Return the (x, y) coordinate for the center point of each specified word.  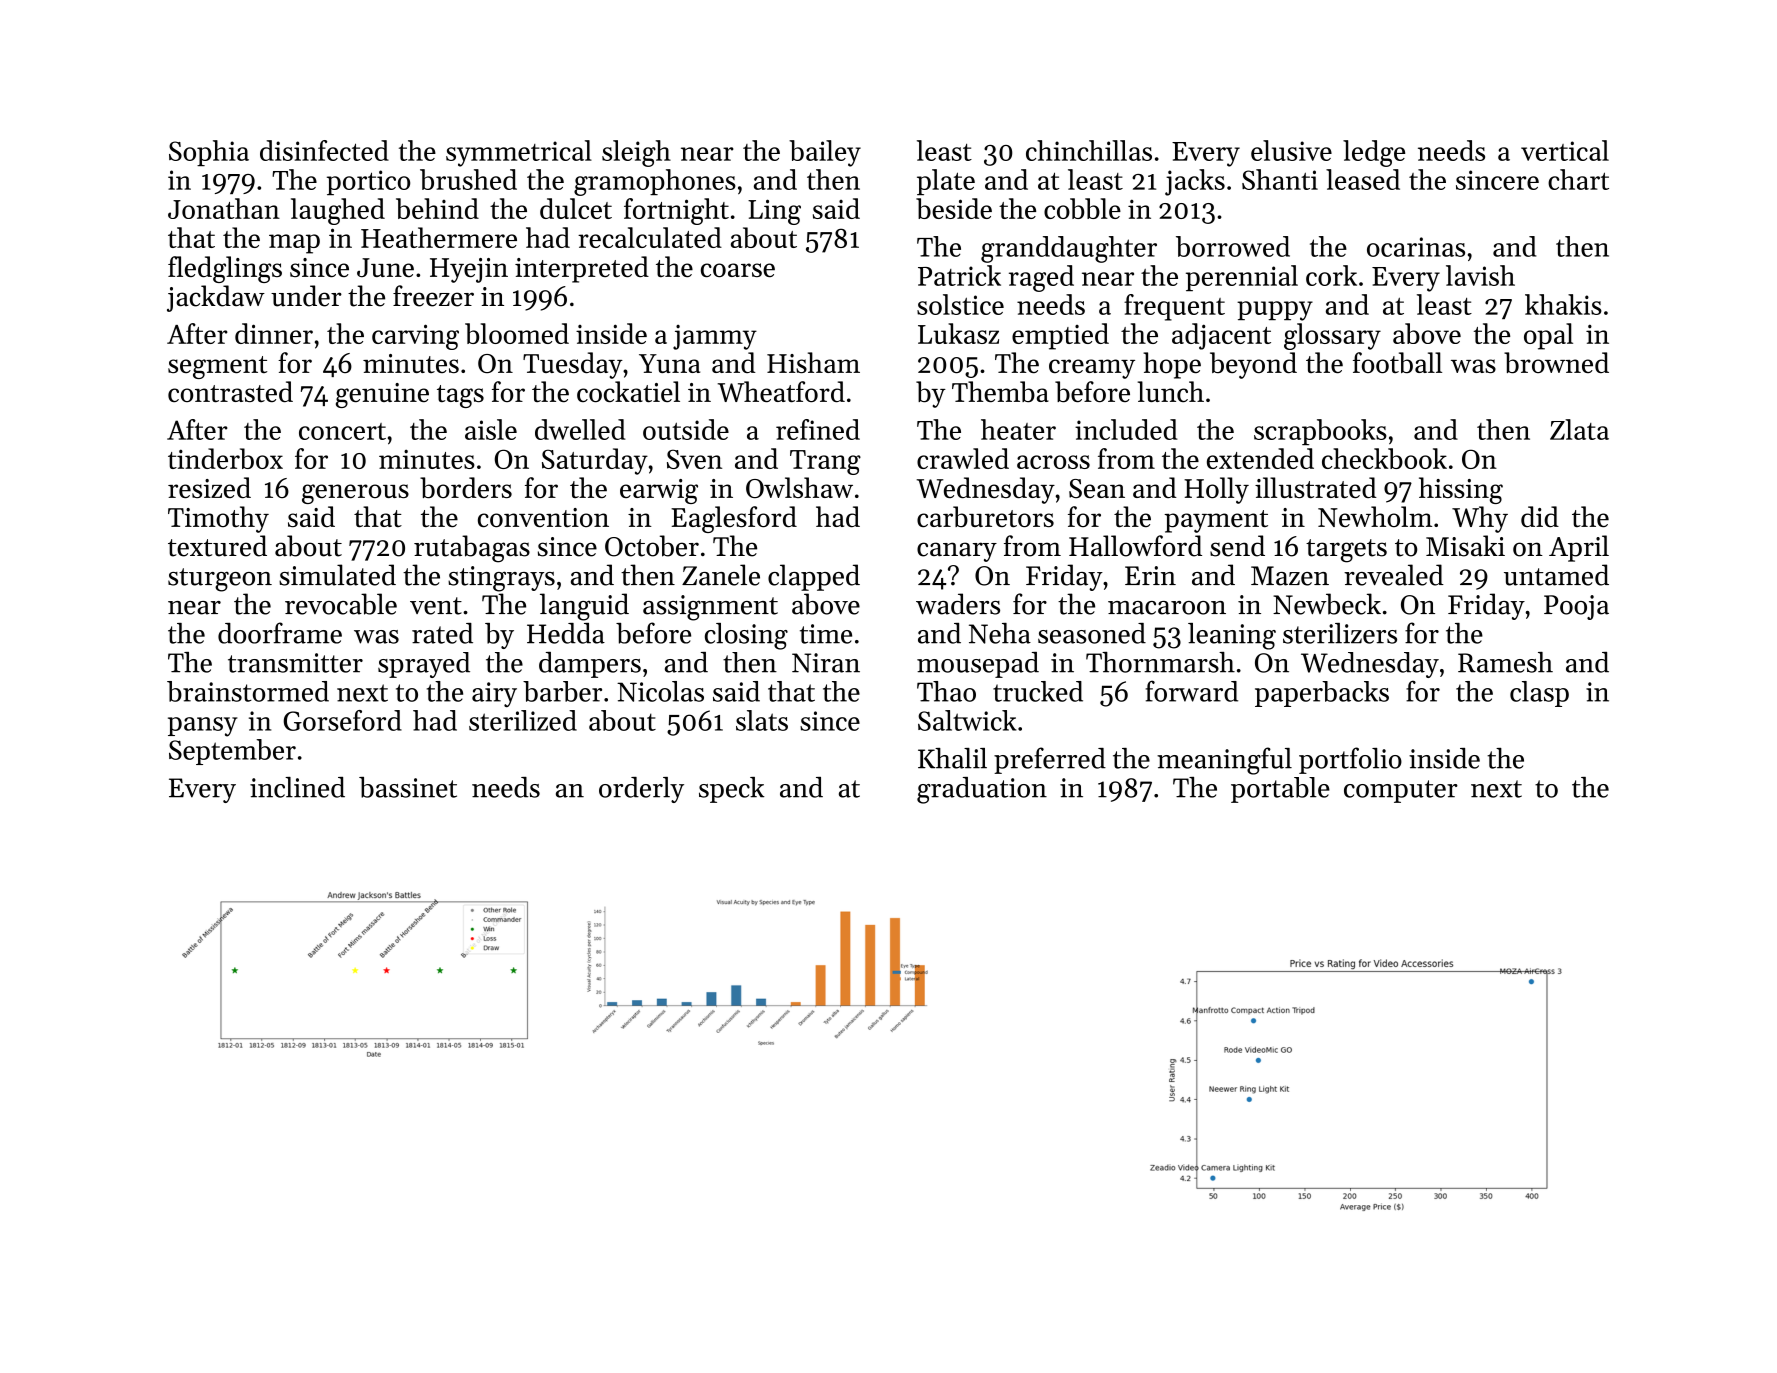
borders (466, 487)
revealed (1394, 575)
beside (954, 208)
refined (818, 429)
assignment (710, 608)
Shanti (1280, 179)
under (306, 296)
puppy (1275, 311)
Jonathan (224, 208)
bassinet (408, 787)
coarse (738, 270)
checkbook (1384, 458)
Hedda (566, 633)
